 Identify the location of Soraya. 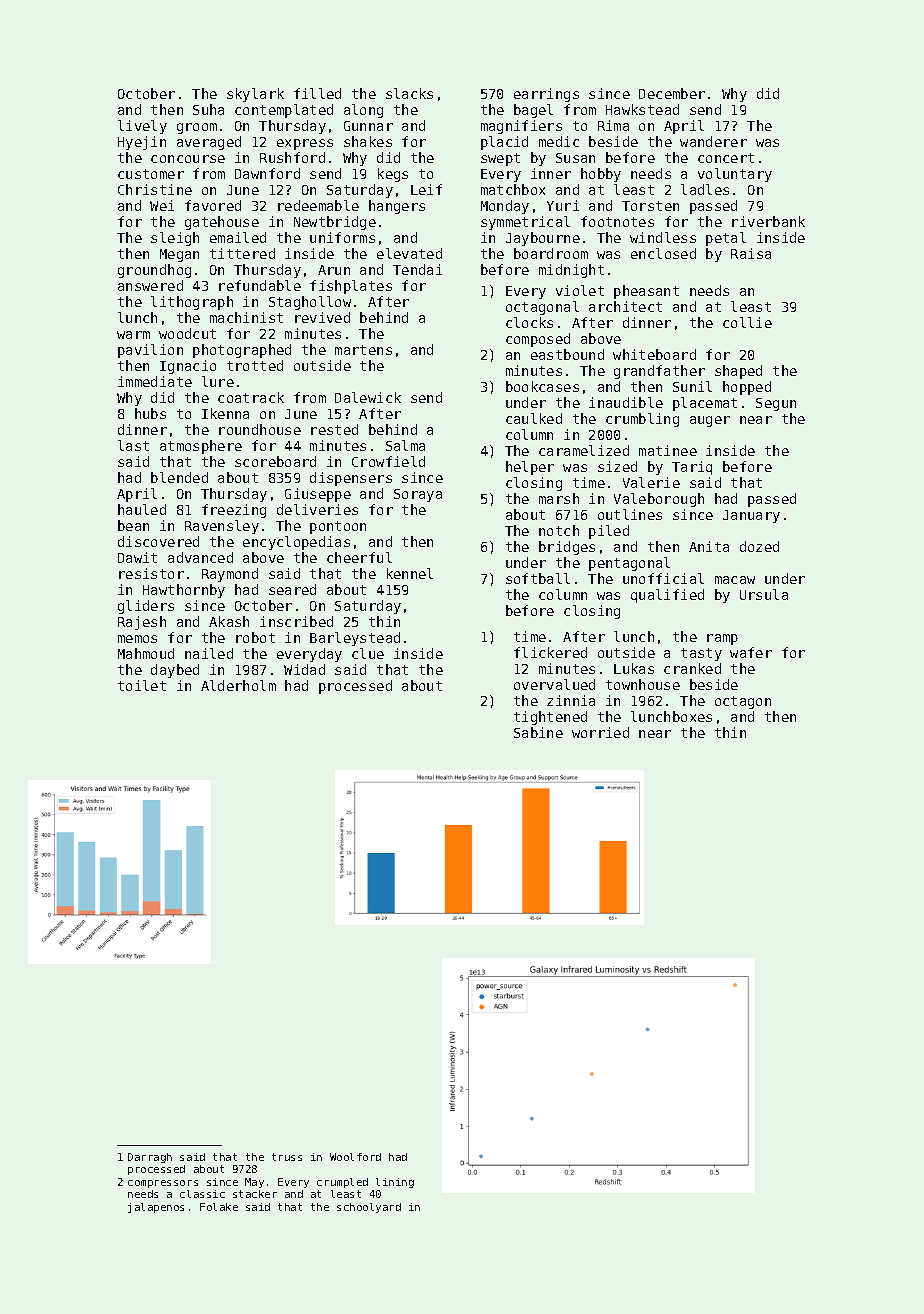
(418, 495).
